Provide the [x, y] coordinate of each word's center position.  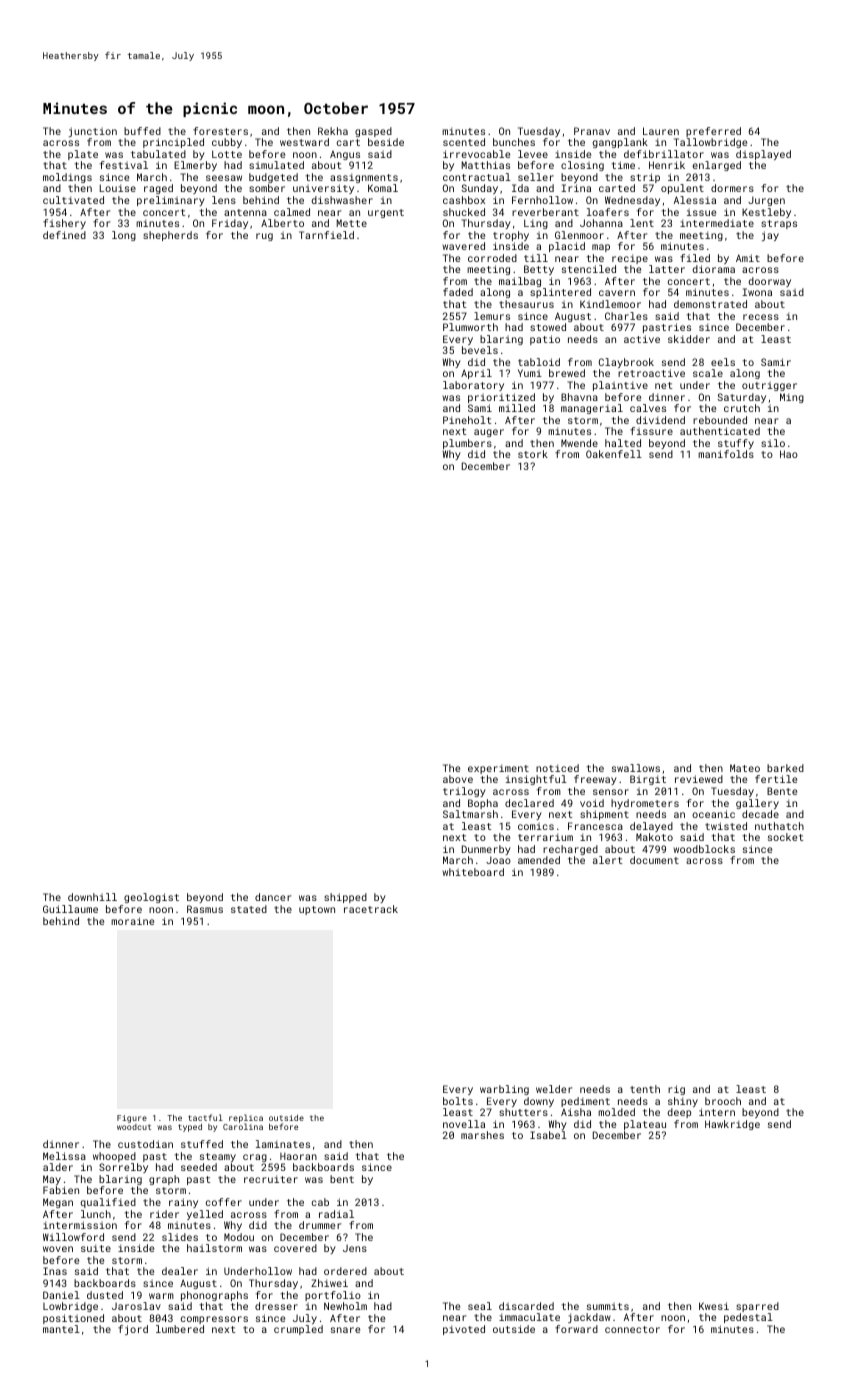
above [458, 779]
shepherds [170, 236]
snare [345, 1330]
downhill [92, 897]
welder [554, 1089]
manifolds [726, 454]
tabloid [539, 362]
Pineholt [467, 420]
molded [616, 1112]
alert [608, 860]
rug [264, 237]
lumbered [180, 1329]
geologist [151, 898]
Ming [792, 398]
